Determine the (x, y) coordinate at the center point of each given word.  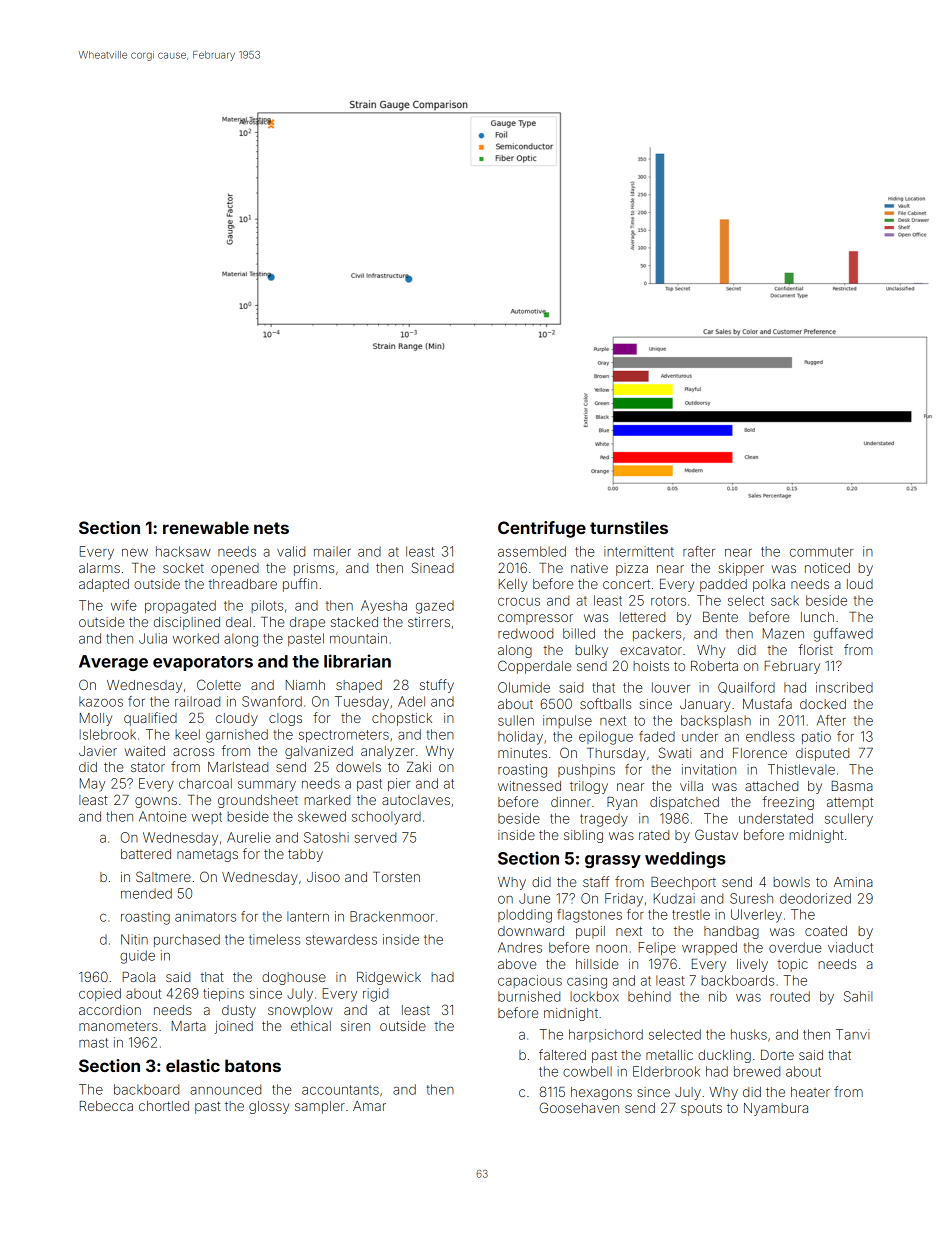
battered (146, 854)
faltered (562, 1054)
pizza (632, 569)
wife (123, 605)
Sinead (433, 567)
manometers (118, 1026)
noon (611, 949)
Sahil (858, 996)
